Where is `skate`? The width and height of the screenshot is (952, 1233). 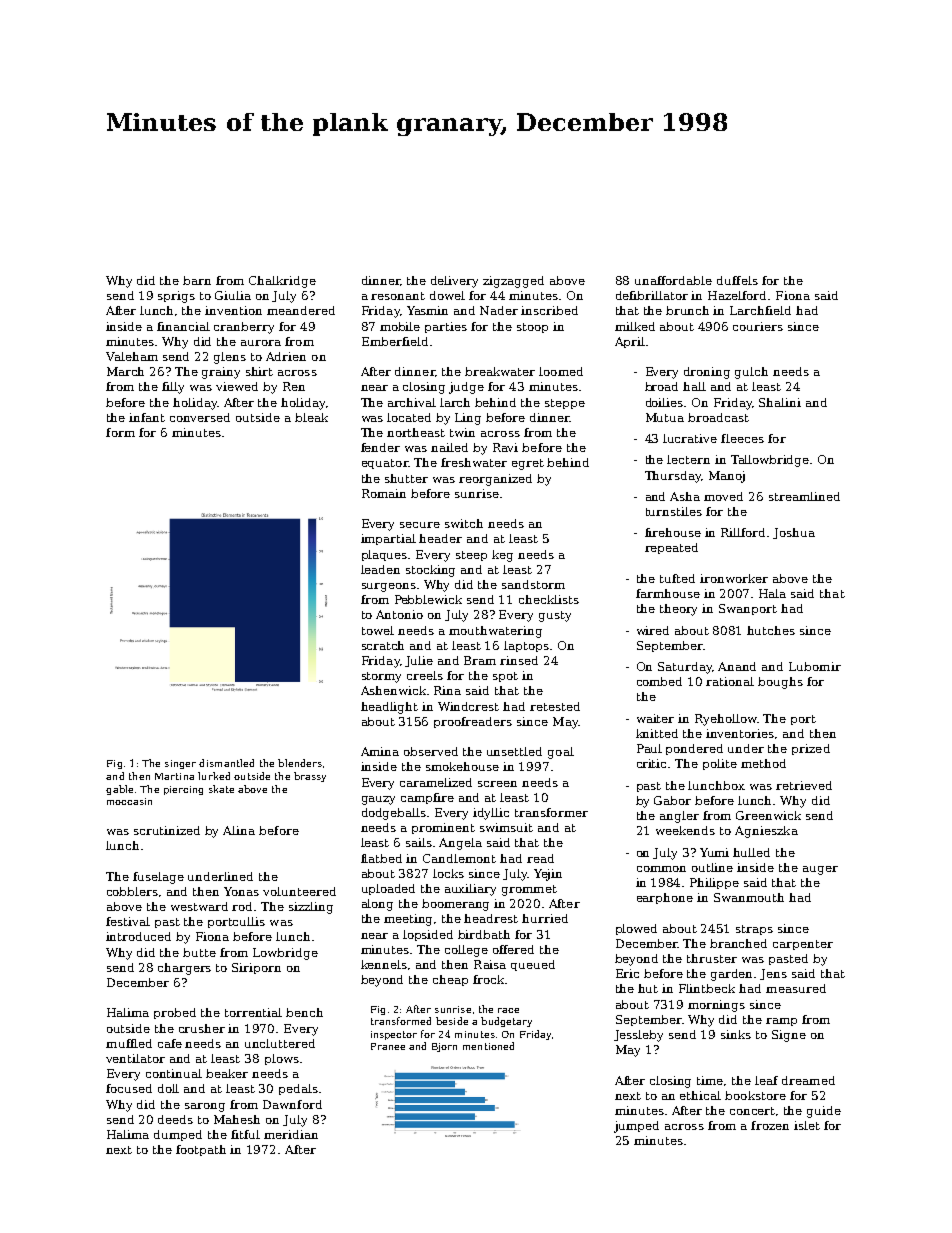 skate is located at coordinates (221, 789).
